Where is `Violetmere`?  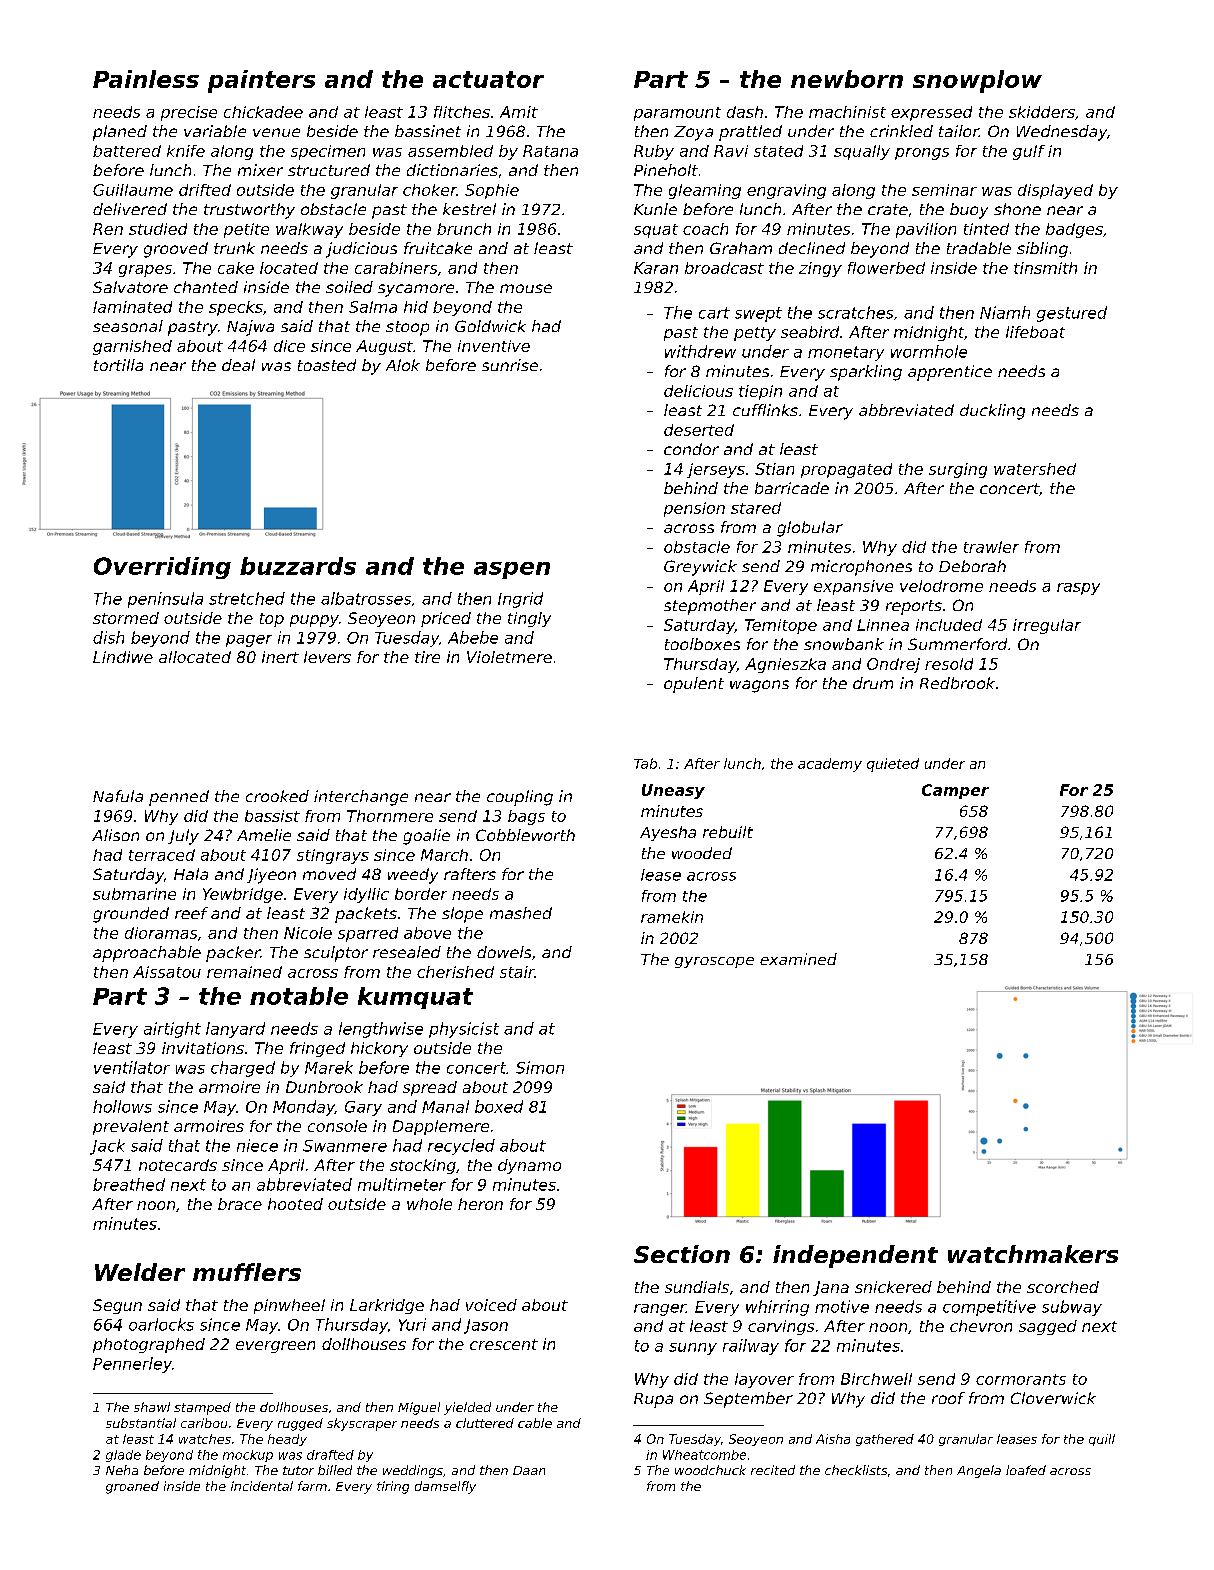 Violetmere is located at coordinates (509, 657).
